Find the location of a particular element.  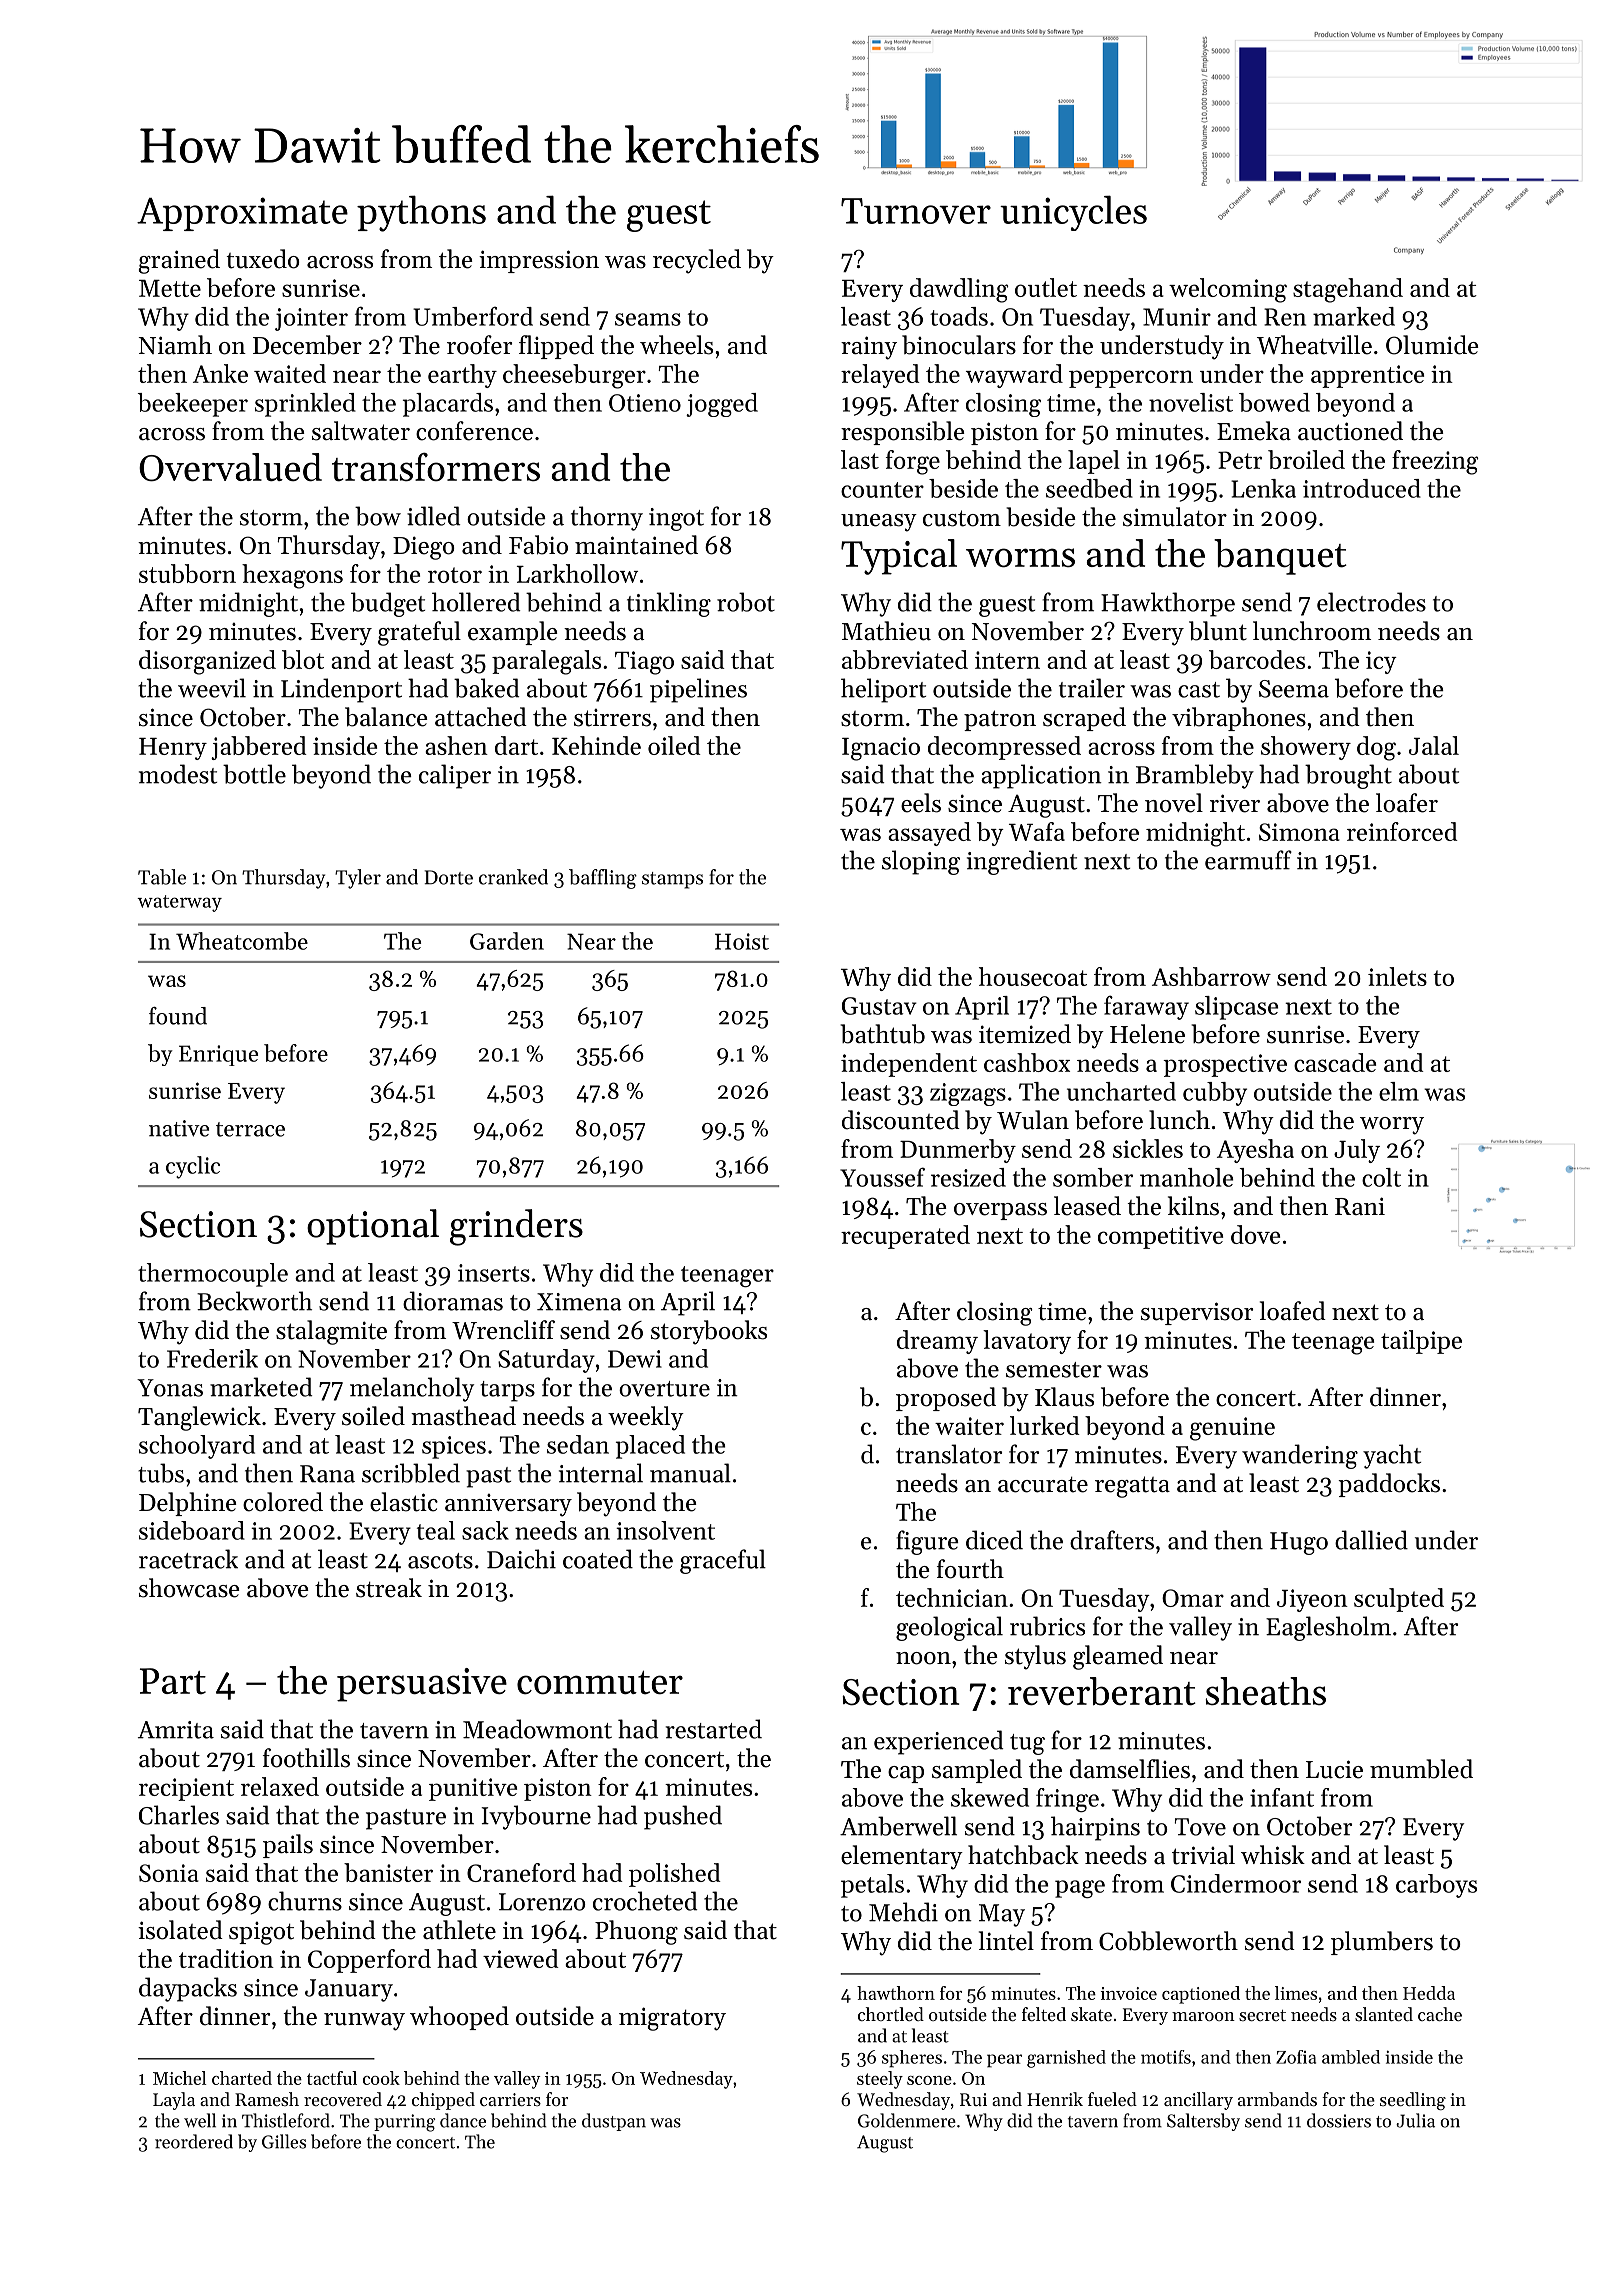

recycled is located at coordinates (697, 261).
